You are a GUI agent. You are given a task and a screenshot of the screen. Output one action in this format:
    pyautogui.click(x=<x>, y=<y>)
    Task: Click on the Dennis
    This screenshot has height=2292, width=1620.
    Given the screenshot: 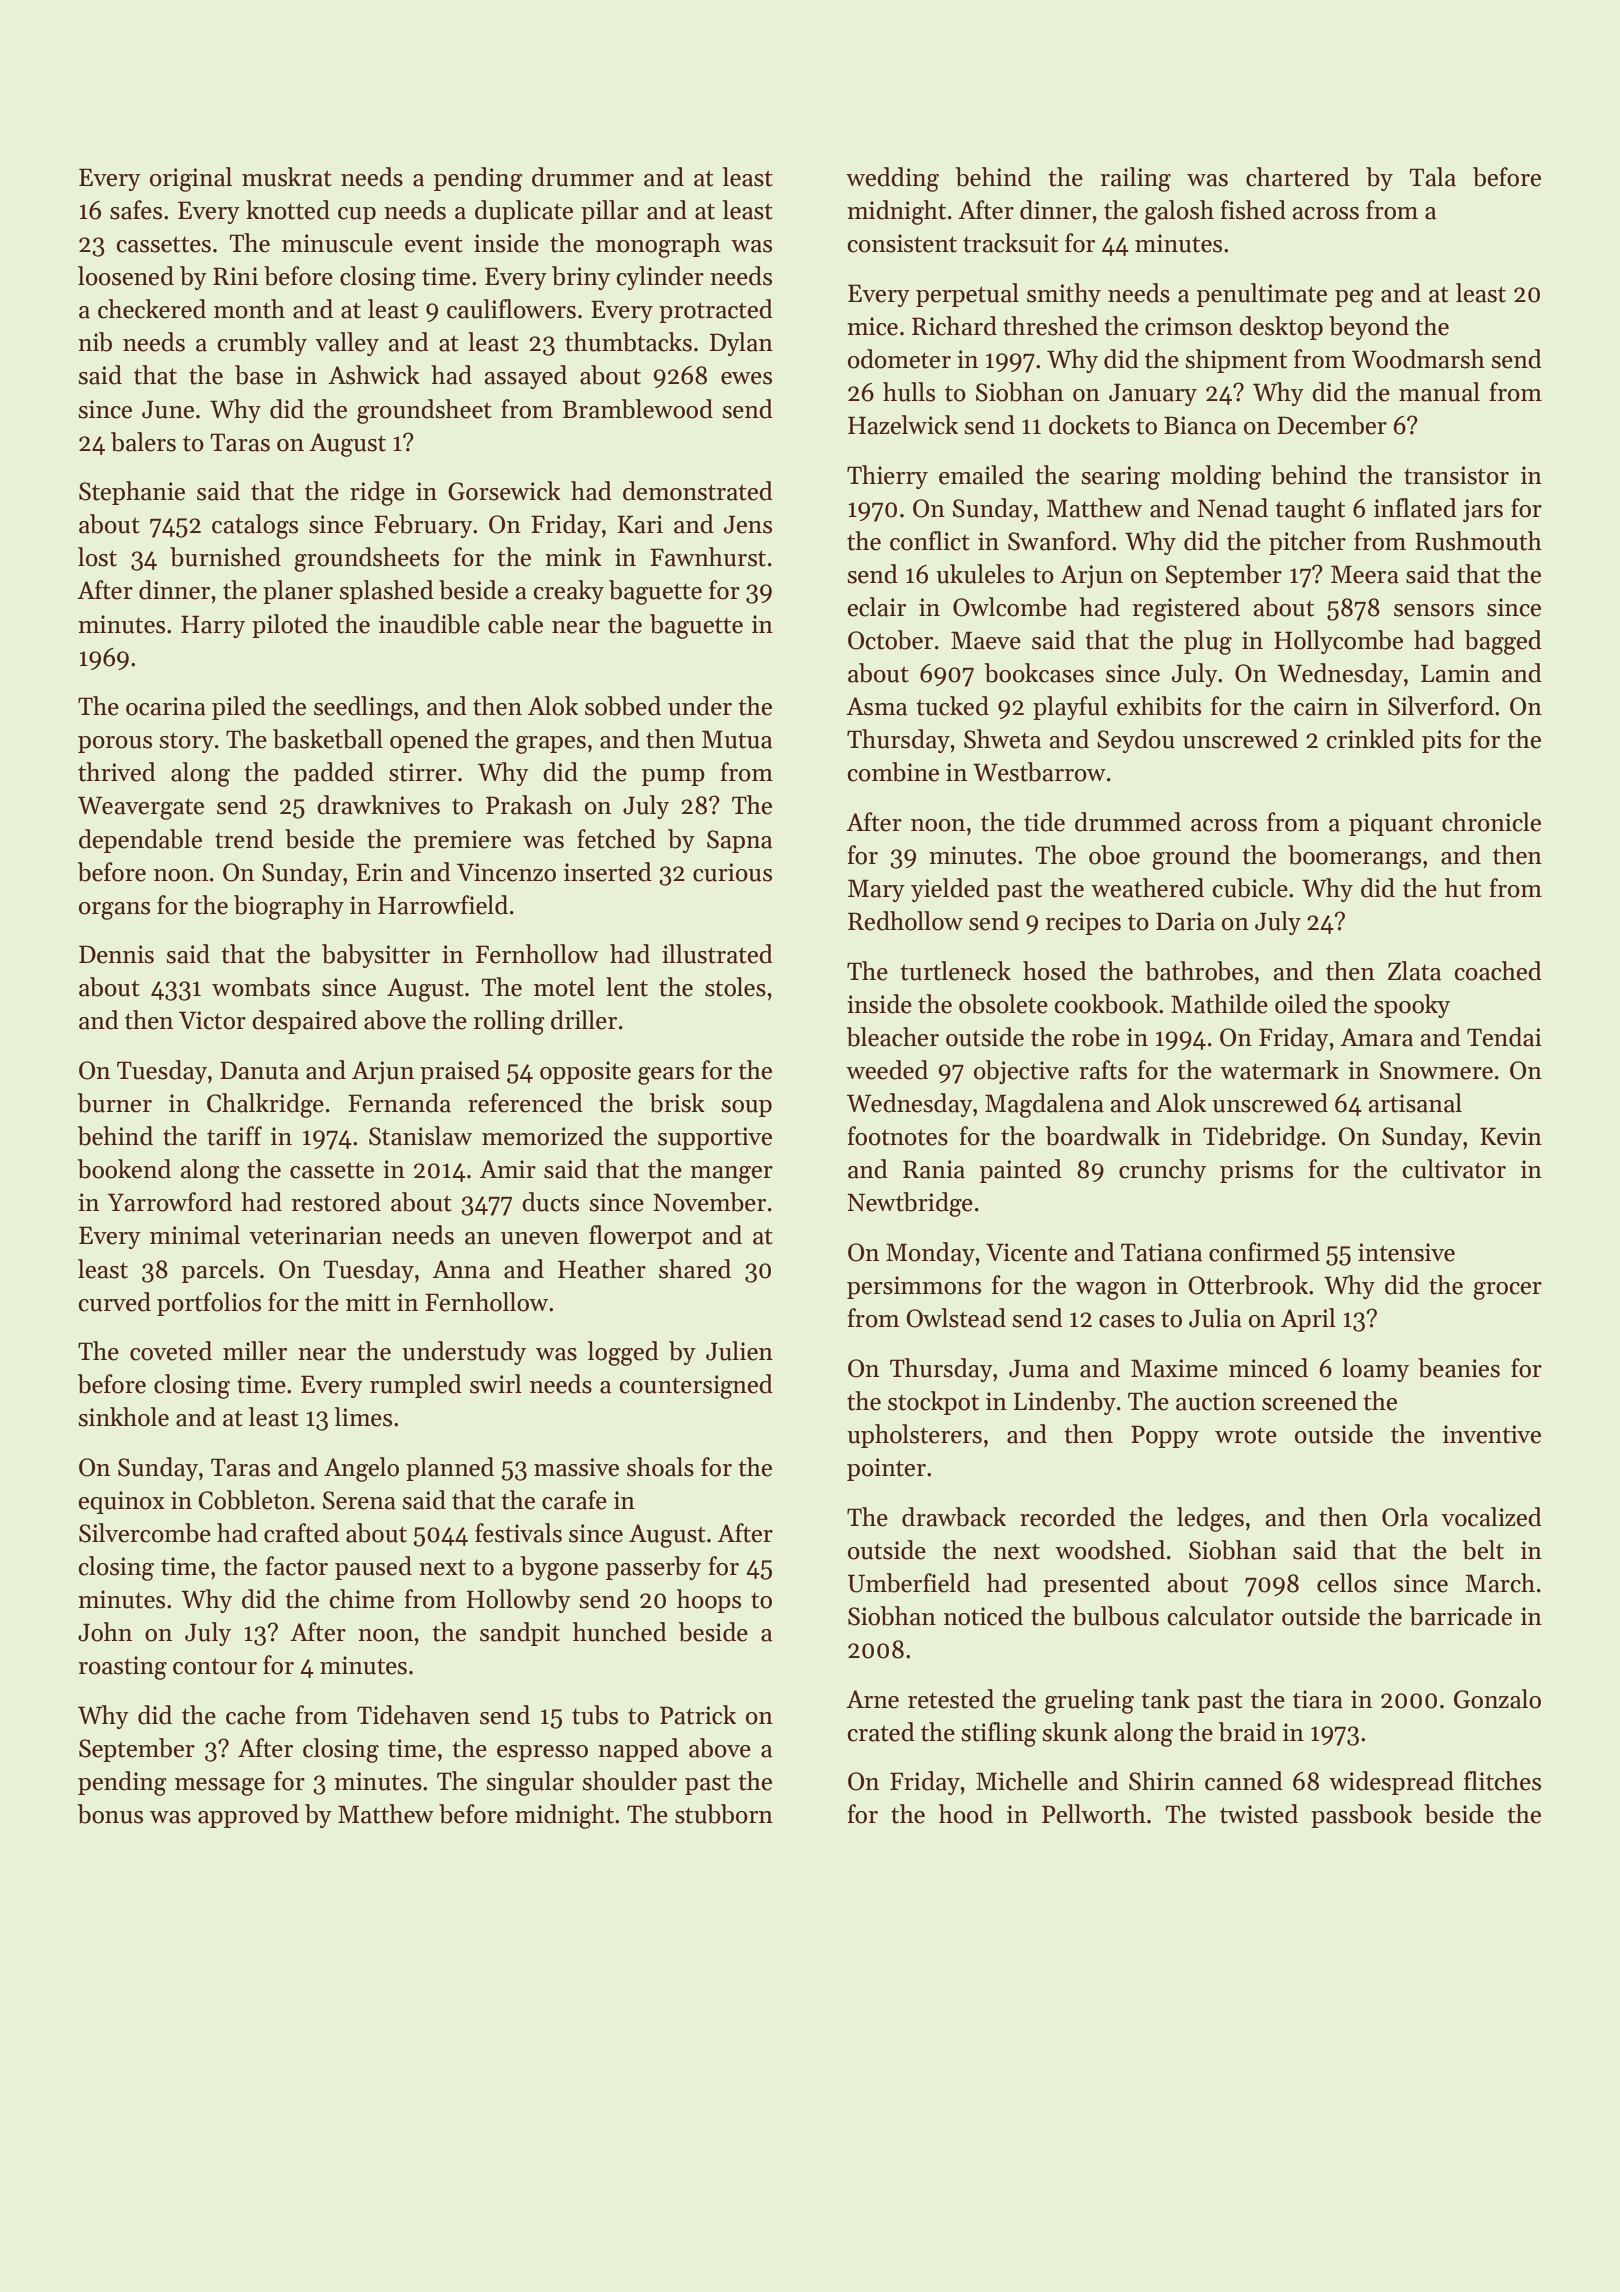 What is the action you would take?
    pyautogui.click(x=116, y=954)
